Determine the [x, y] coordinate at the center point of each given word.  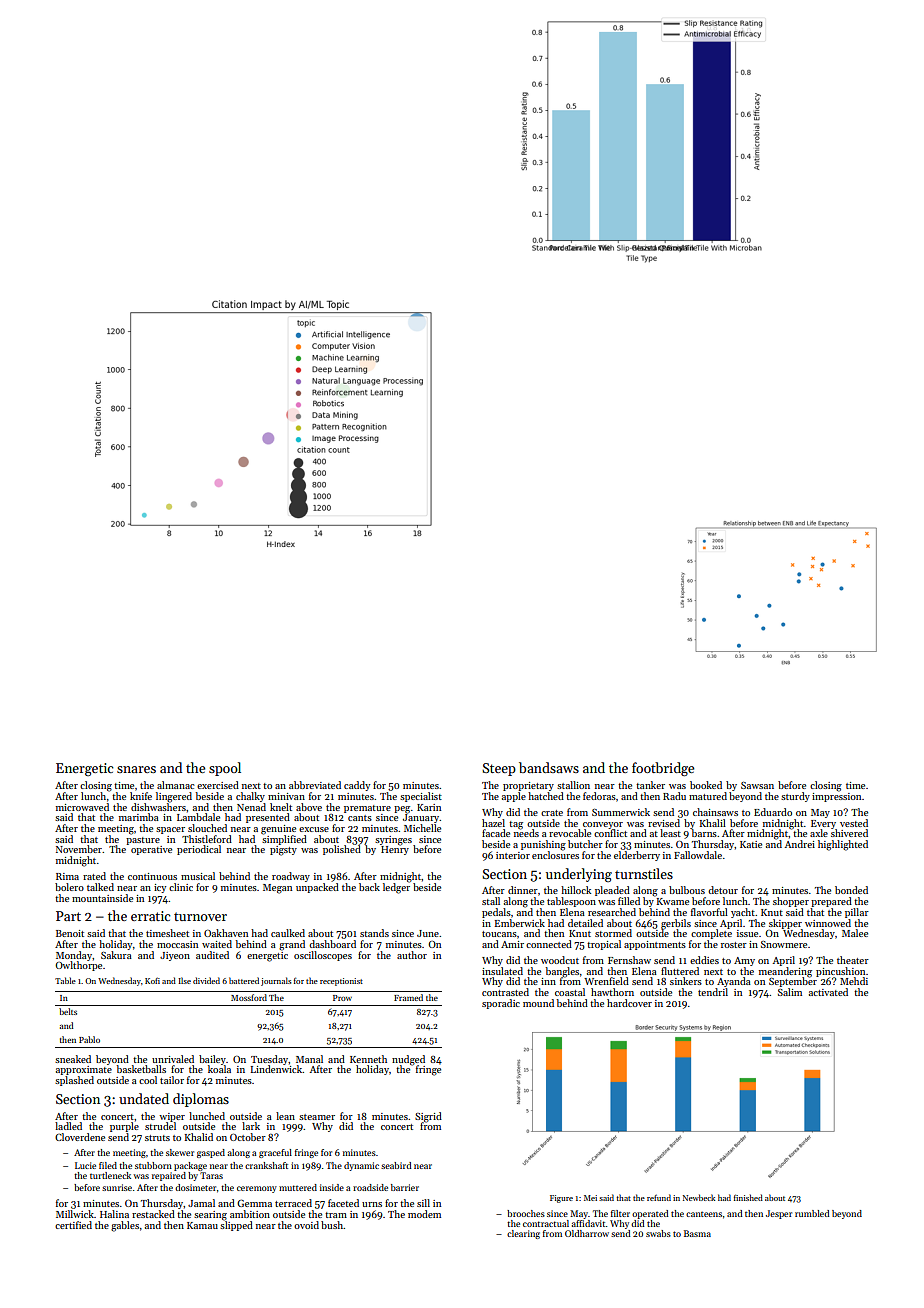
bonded [851, 890]
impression [837, 797]
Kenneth [368, 1059]
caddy [357, 786]
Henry [395, 850]
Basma [697, 1233]
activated [828, 992]
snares [136, 769]
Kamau [202, 1225]
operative [151, 850]
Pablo [89, 1039]
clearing [523, 1234]
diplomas [201, 1100]
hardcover [629, 1003]
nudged [408, 1060]
